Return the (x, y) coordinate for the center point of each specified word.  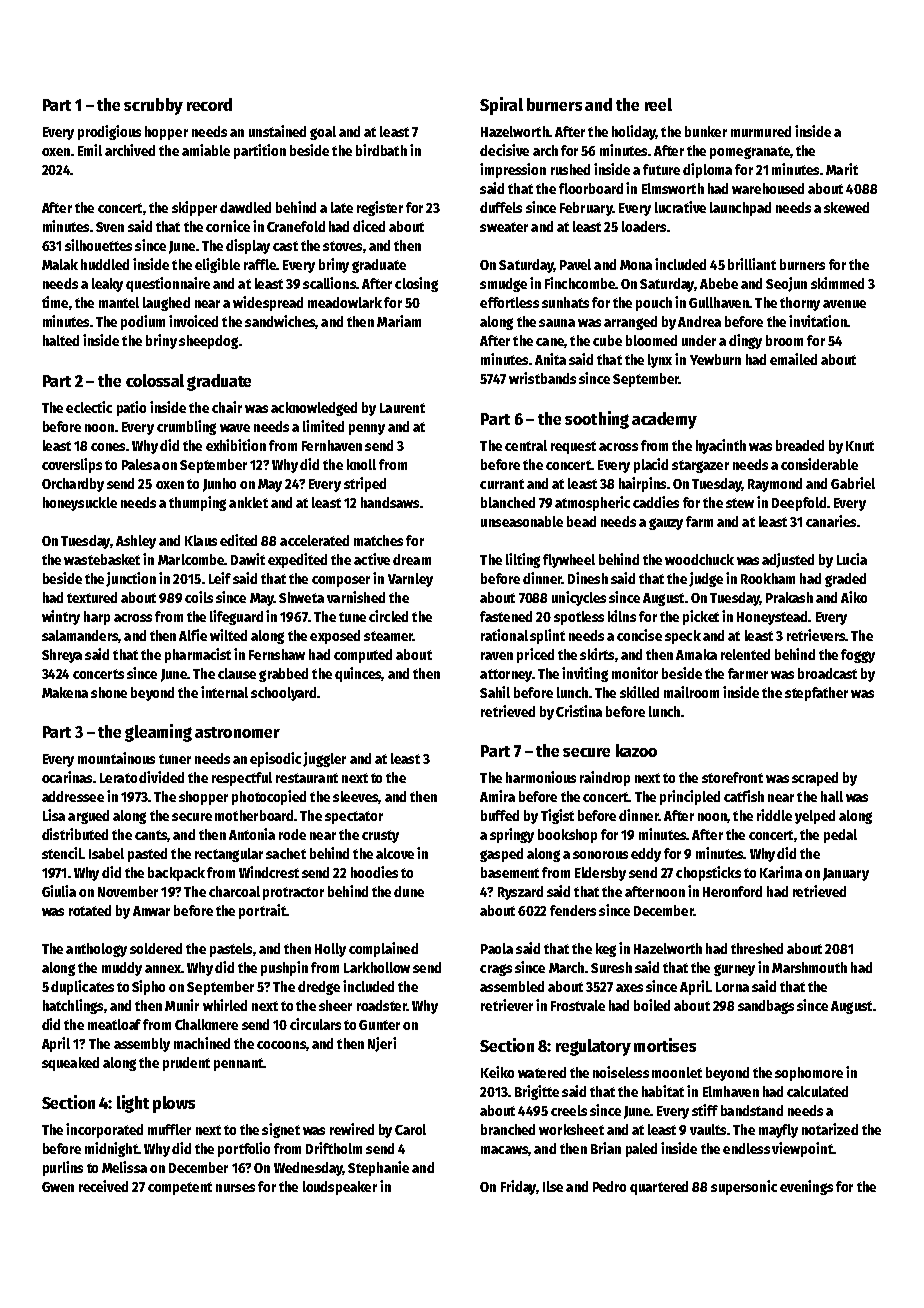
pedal (840, 836)
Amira (497, 796)
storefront (732, 777)
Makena (65, 692)
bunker (706, 131)
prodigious (109, 132)
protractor (293, 893)
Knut (860, 446)
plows (174, 1104)
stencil (62, 853)
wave (235, 428)
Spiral (501, 106)
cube (607, 340)
